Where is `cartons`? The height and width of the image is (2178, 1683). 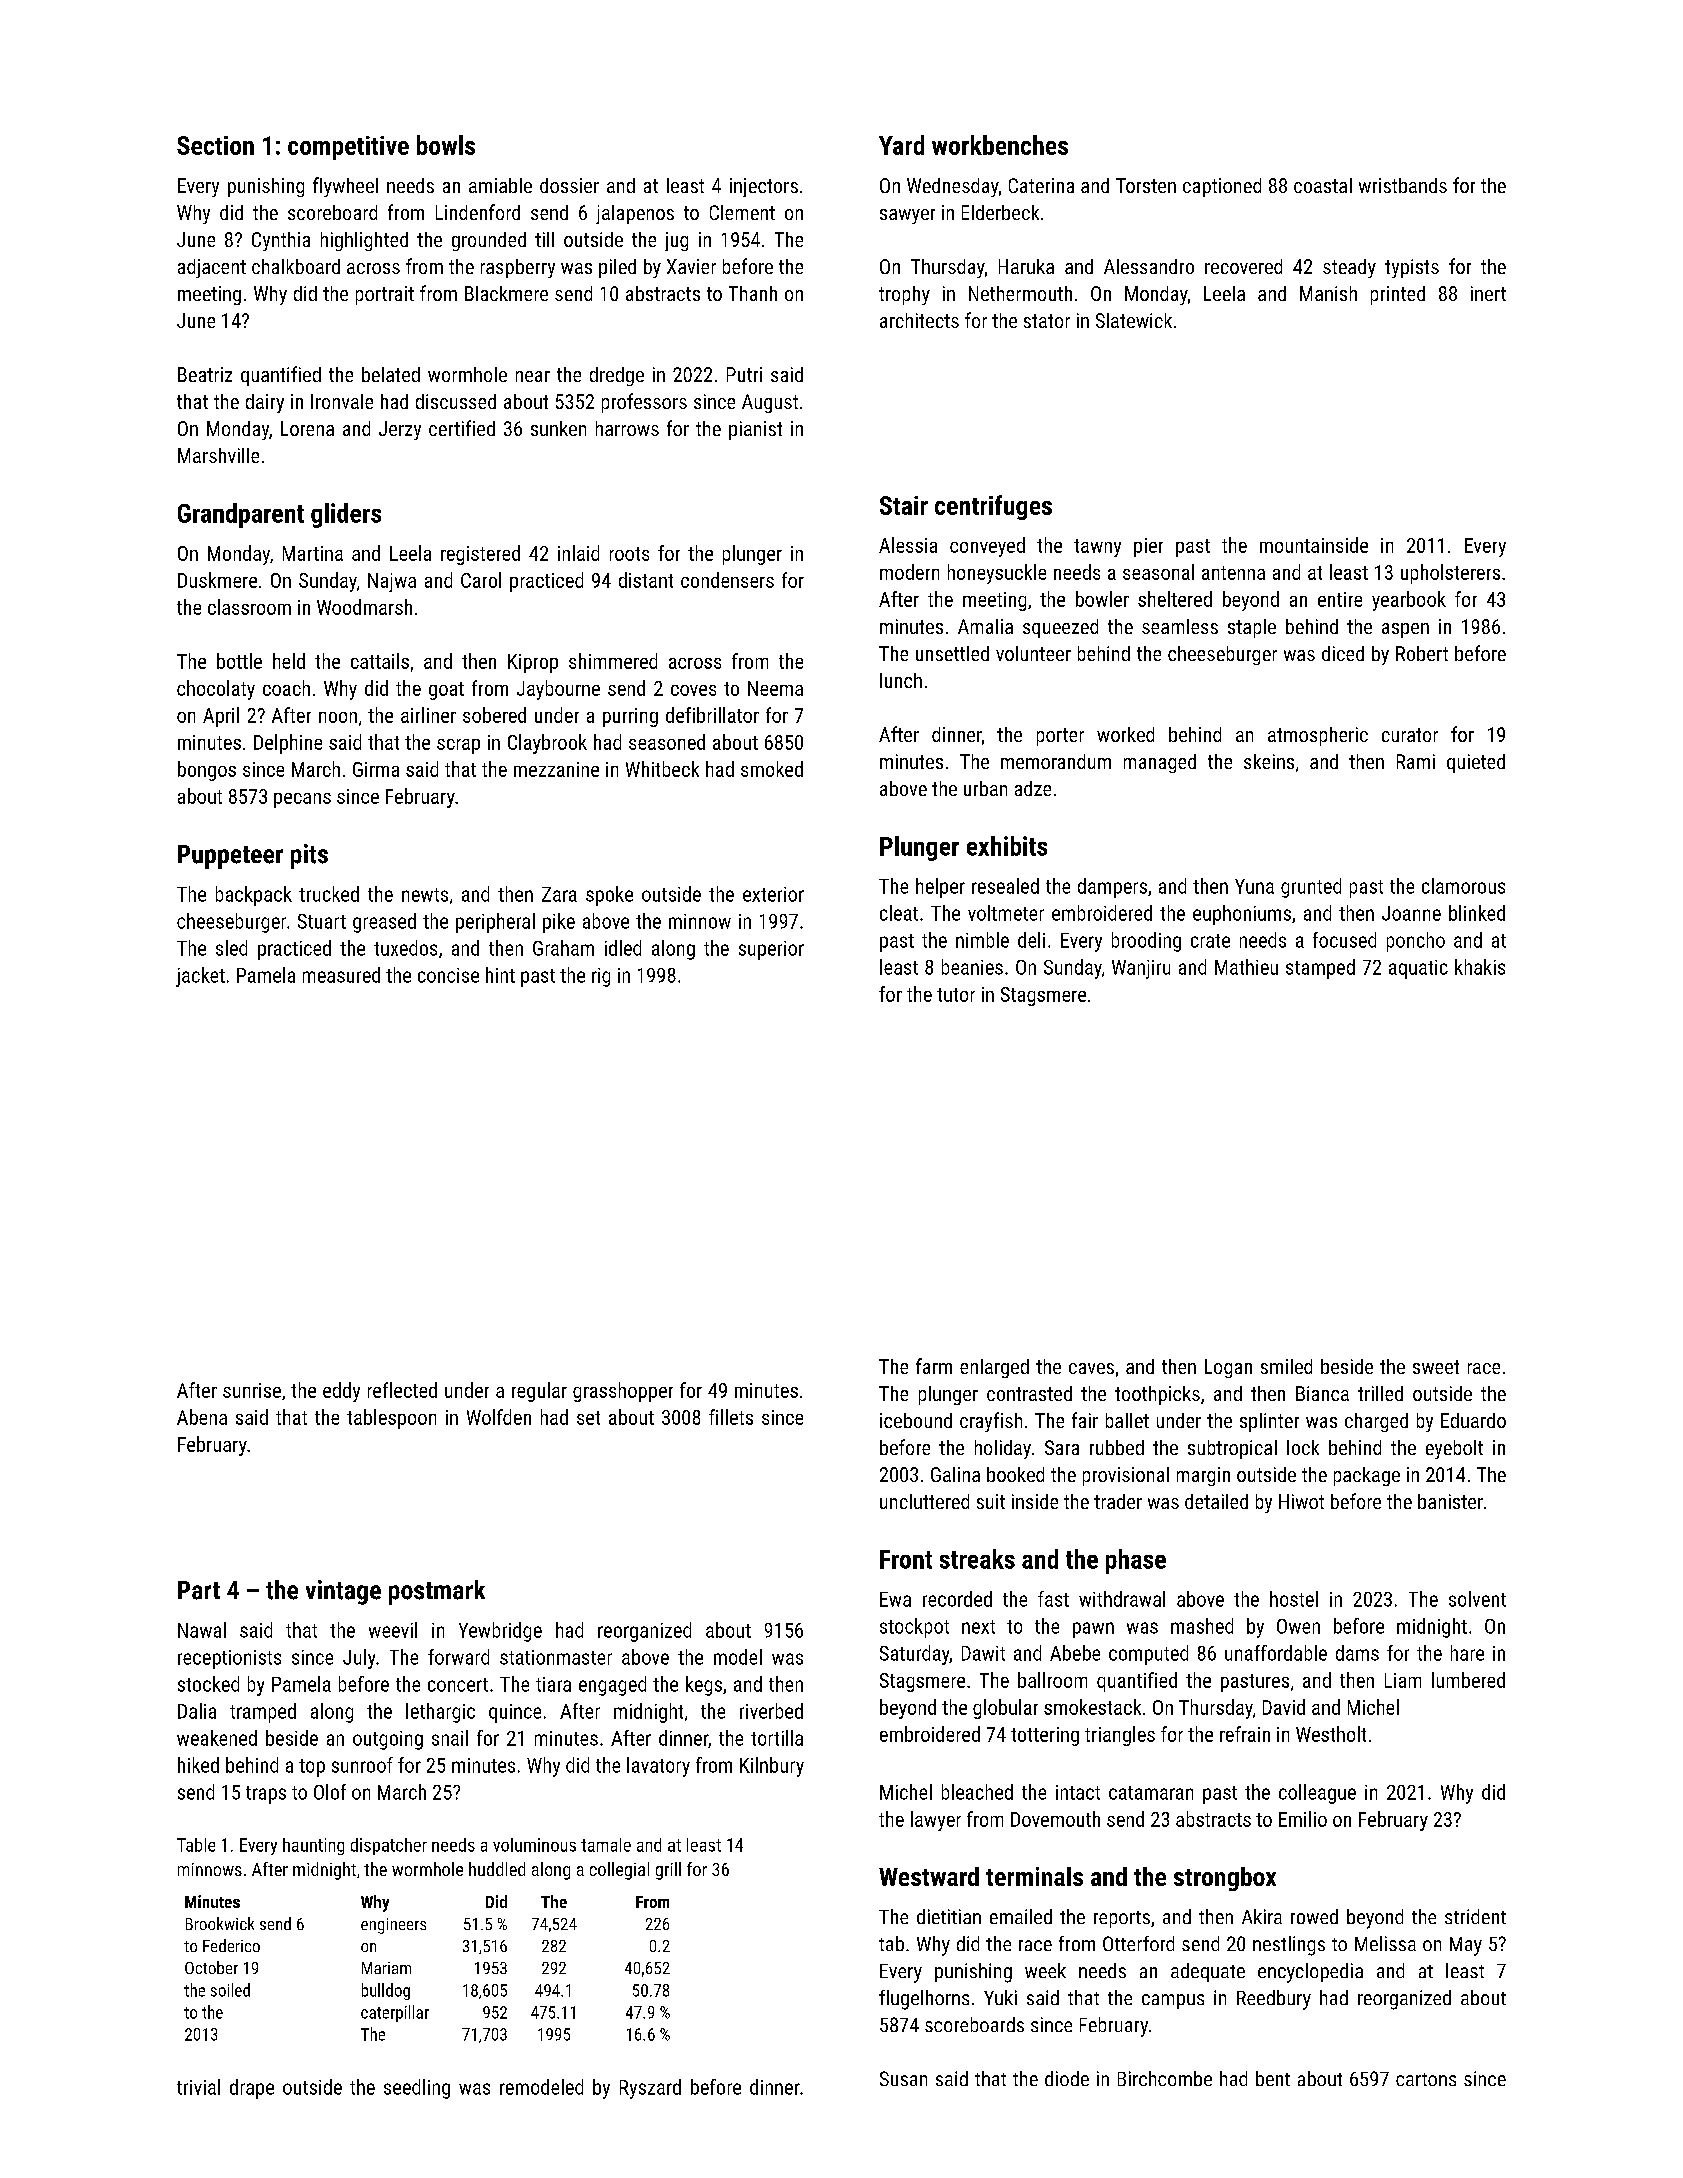 cartons is located at coordinates (1426, 2079).
